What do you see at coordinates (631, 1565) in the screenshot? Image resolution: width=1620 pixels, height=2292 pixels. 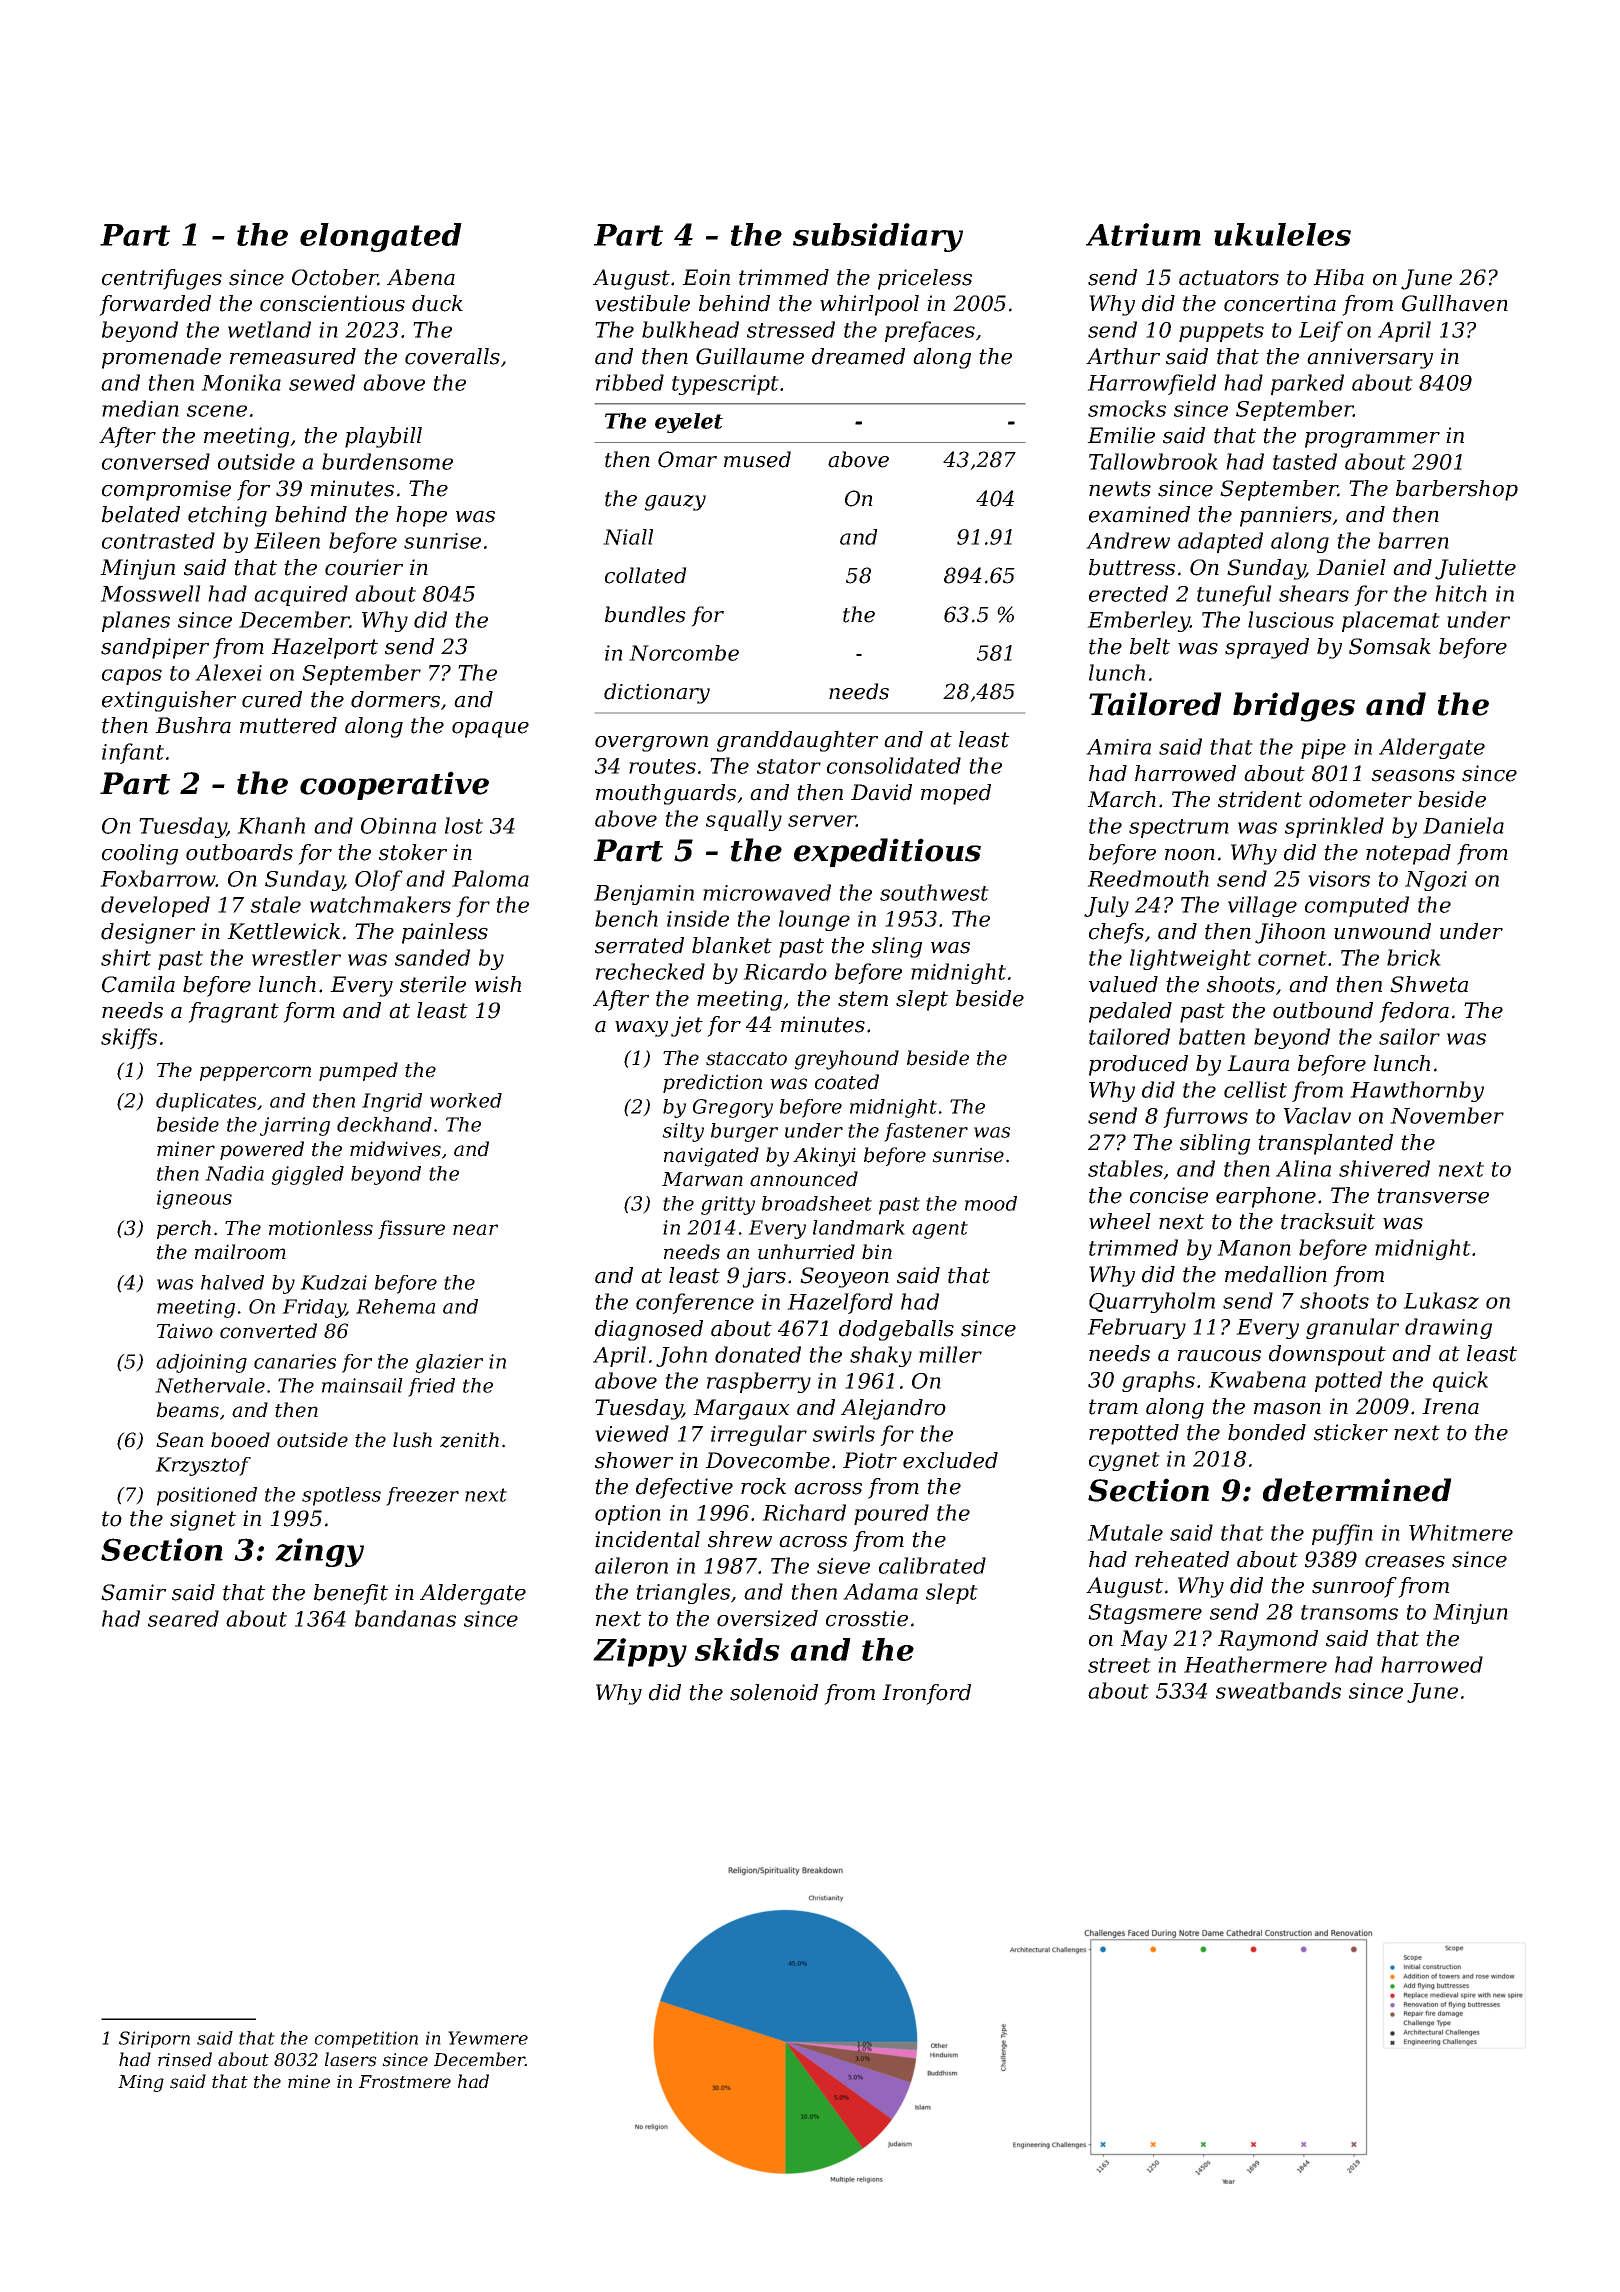 I see `aileron` at bounding box center [631, 1565].
